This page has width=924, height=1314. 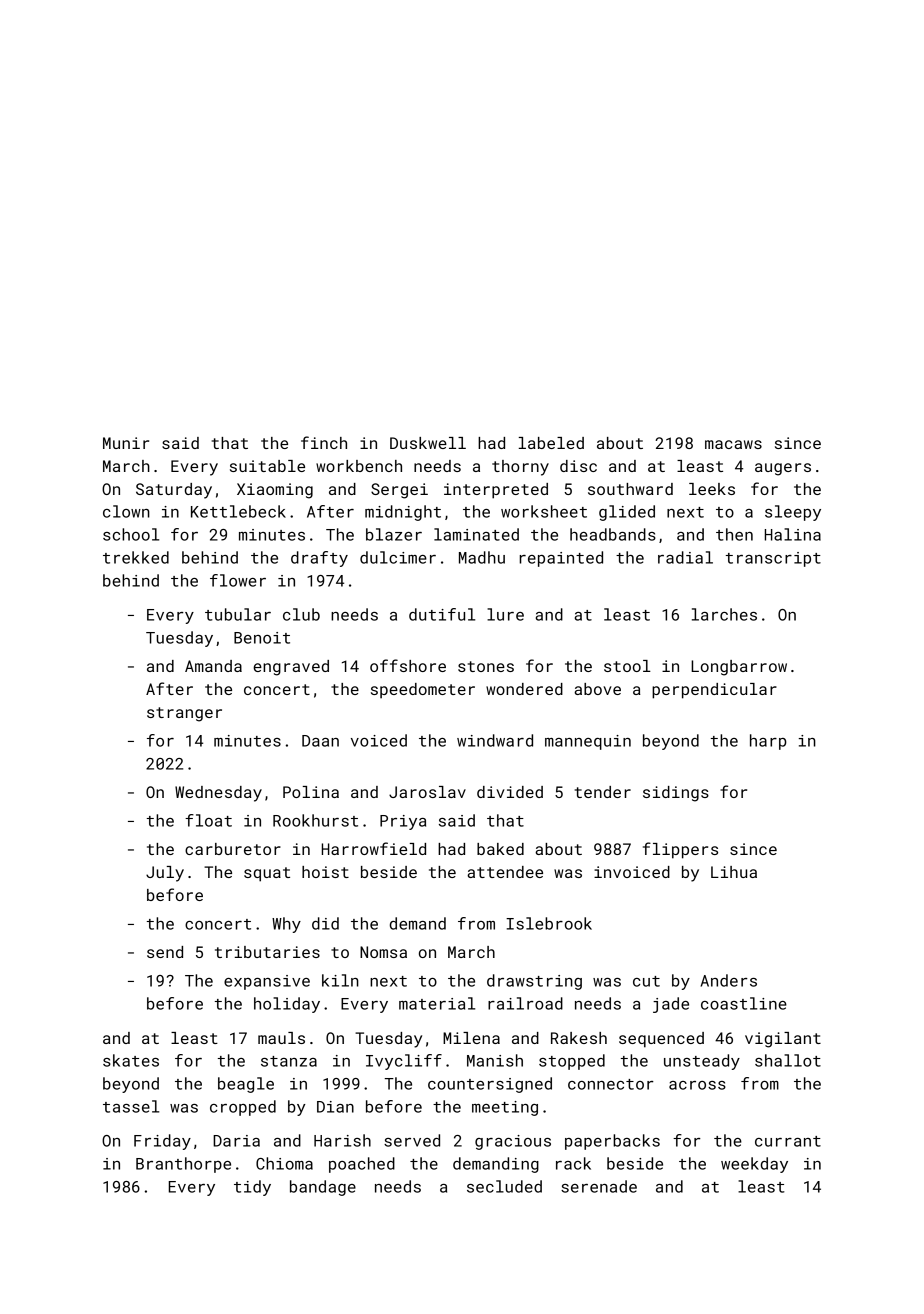 What do you see at coordinates (408, 665) in the page?
I see `offshore` at bounding box center [408, 665].
